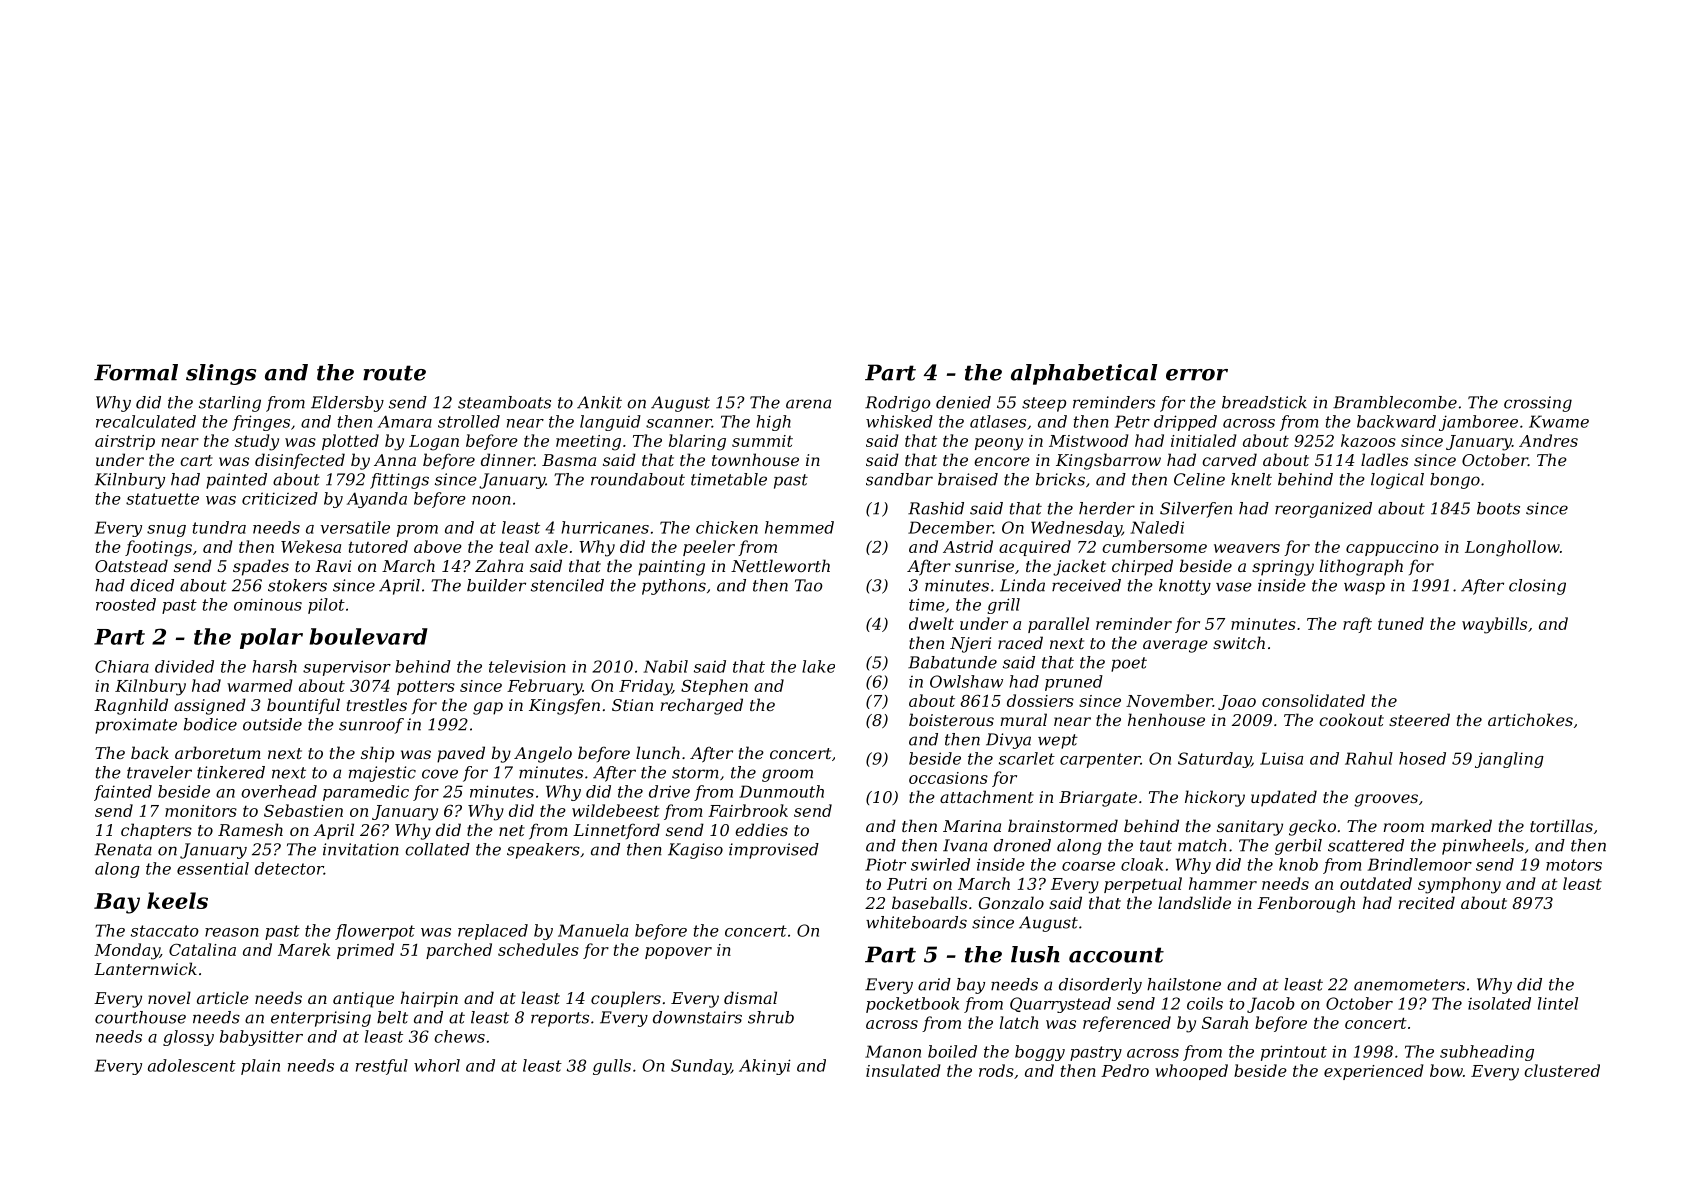 Image resolution: width=1703 pixels, height=1204 pixels. Describe the element at coordinates (1374, 1072) in the screenshot. I see `experienced` at that location.
